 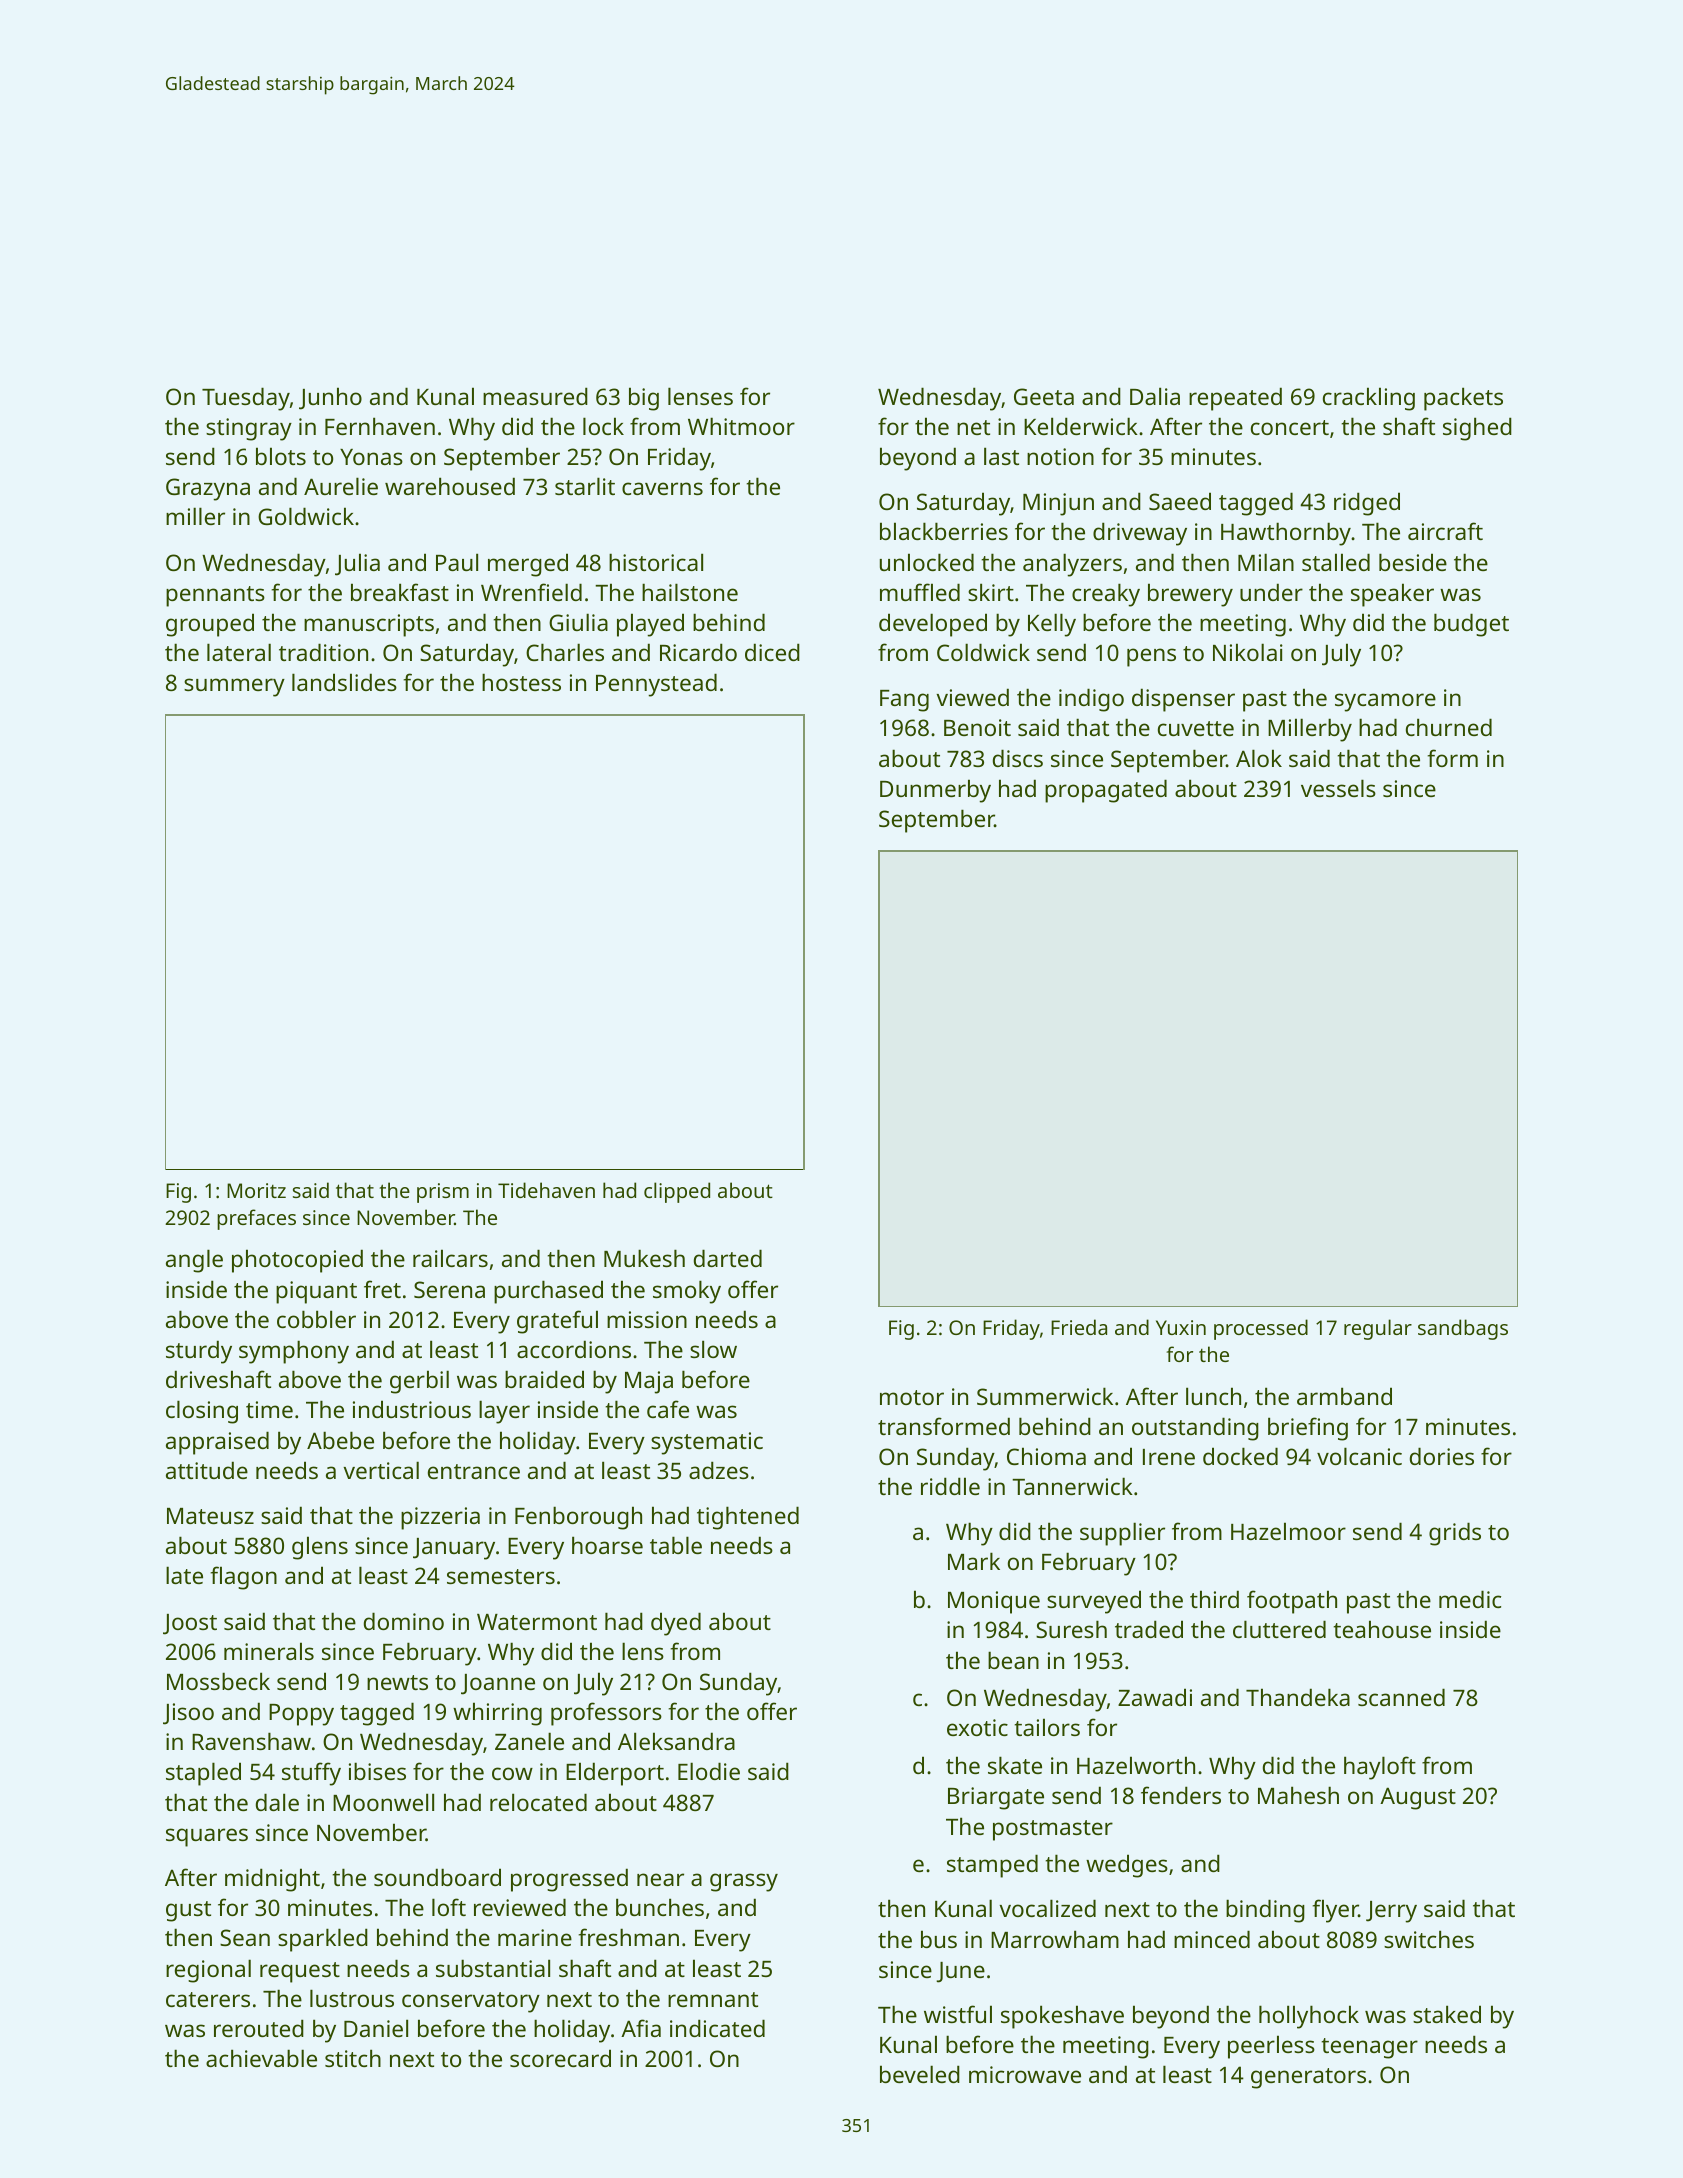 What do you see at coordinates (644, 399) in the screenshot?
I see `big` at bounding box center [644, 399].
